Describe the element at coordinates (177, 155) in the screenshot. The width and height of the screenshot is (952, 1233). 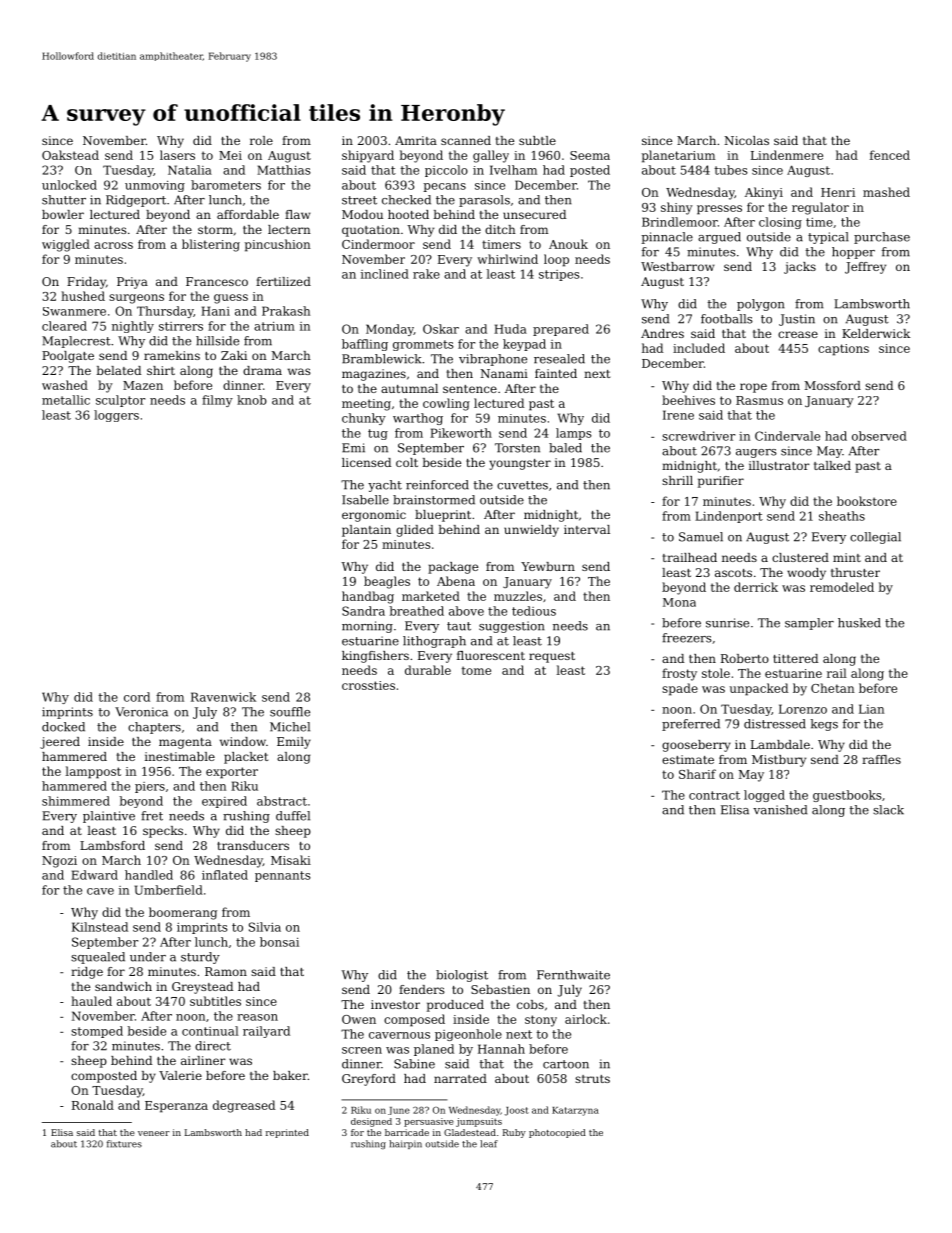
I see `lasers` at that location.
